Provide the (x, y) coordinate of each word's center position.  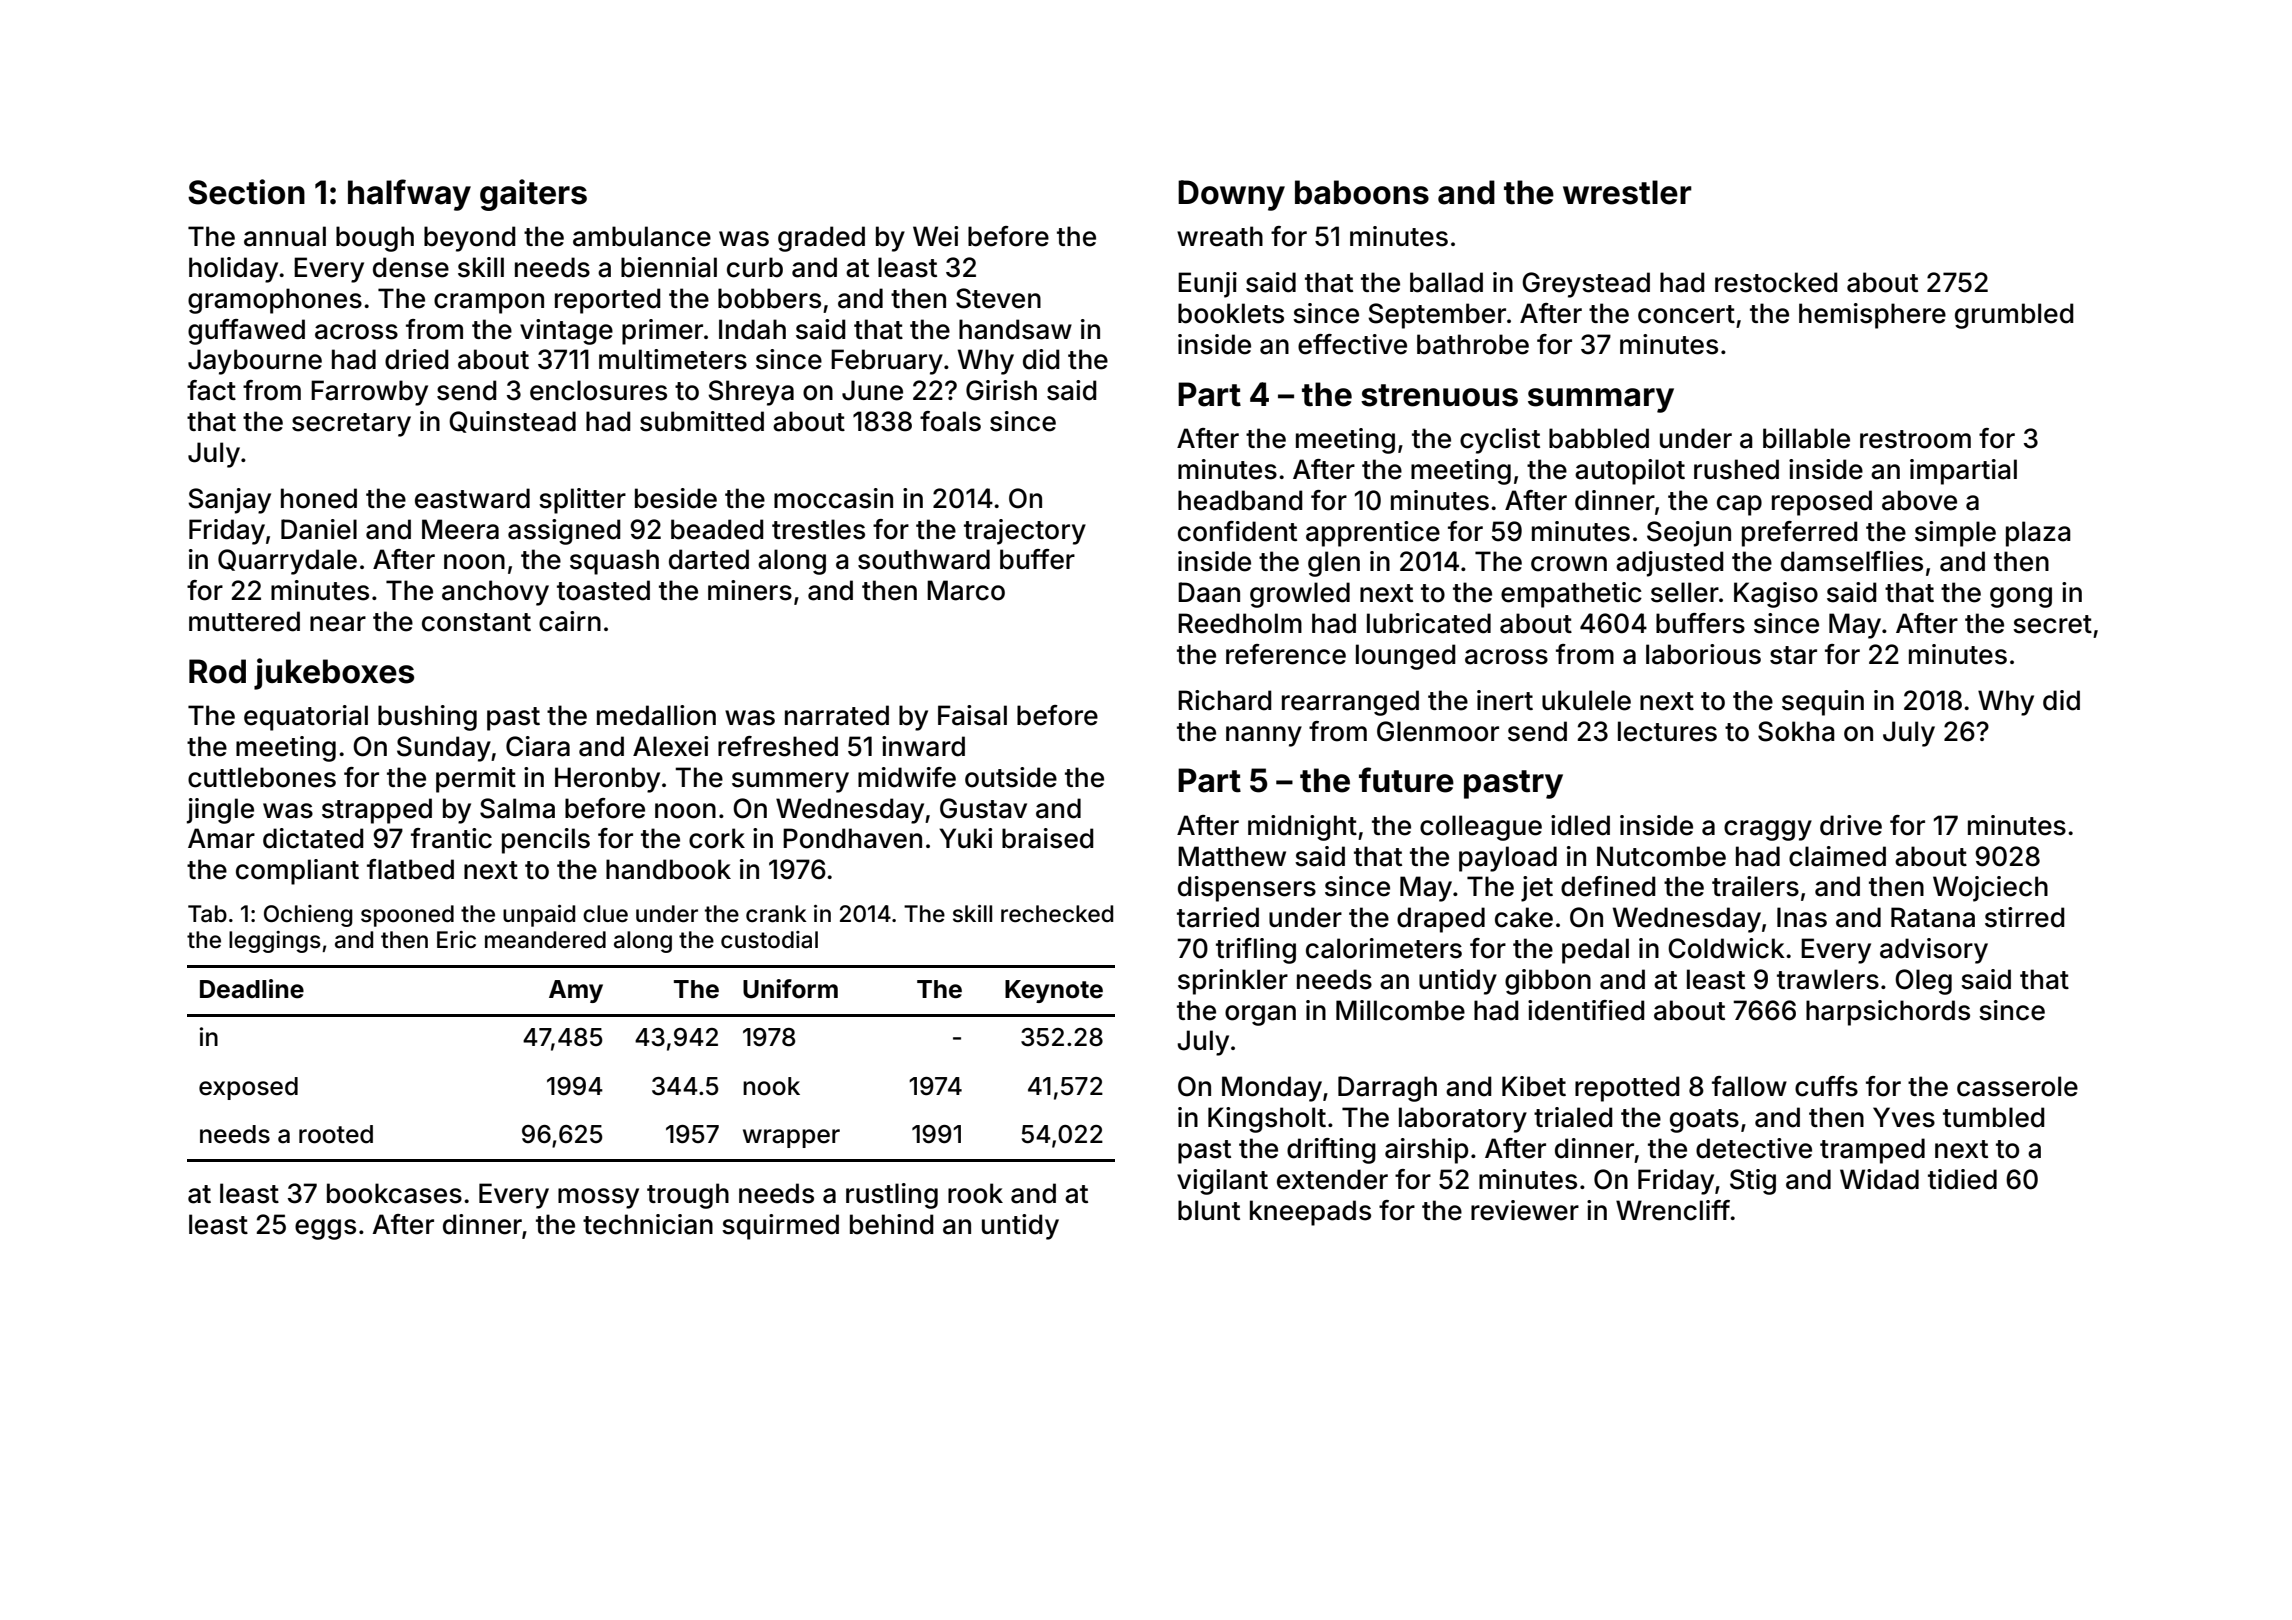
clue (605, 914)
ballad (1446, 282)
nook (771, 1086)
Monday (1272, 1089)
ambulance (642, 236)
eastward (472, 498)
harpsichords (1888, 1013)
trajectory (1025, 532)
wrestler (1627, 192)
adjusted (1670, 564)
